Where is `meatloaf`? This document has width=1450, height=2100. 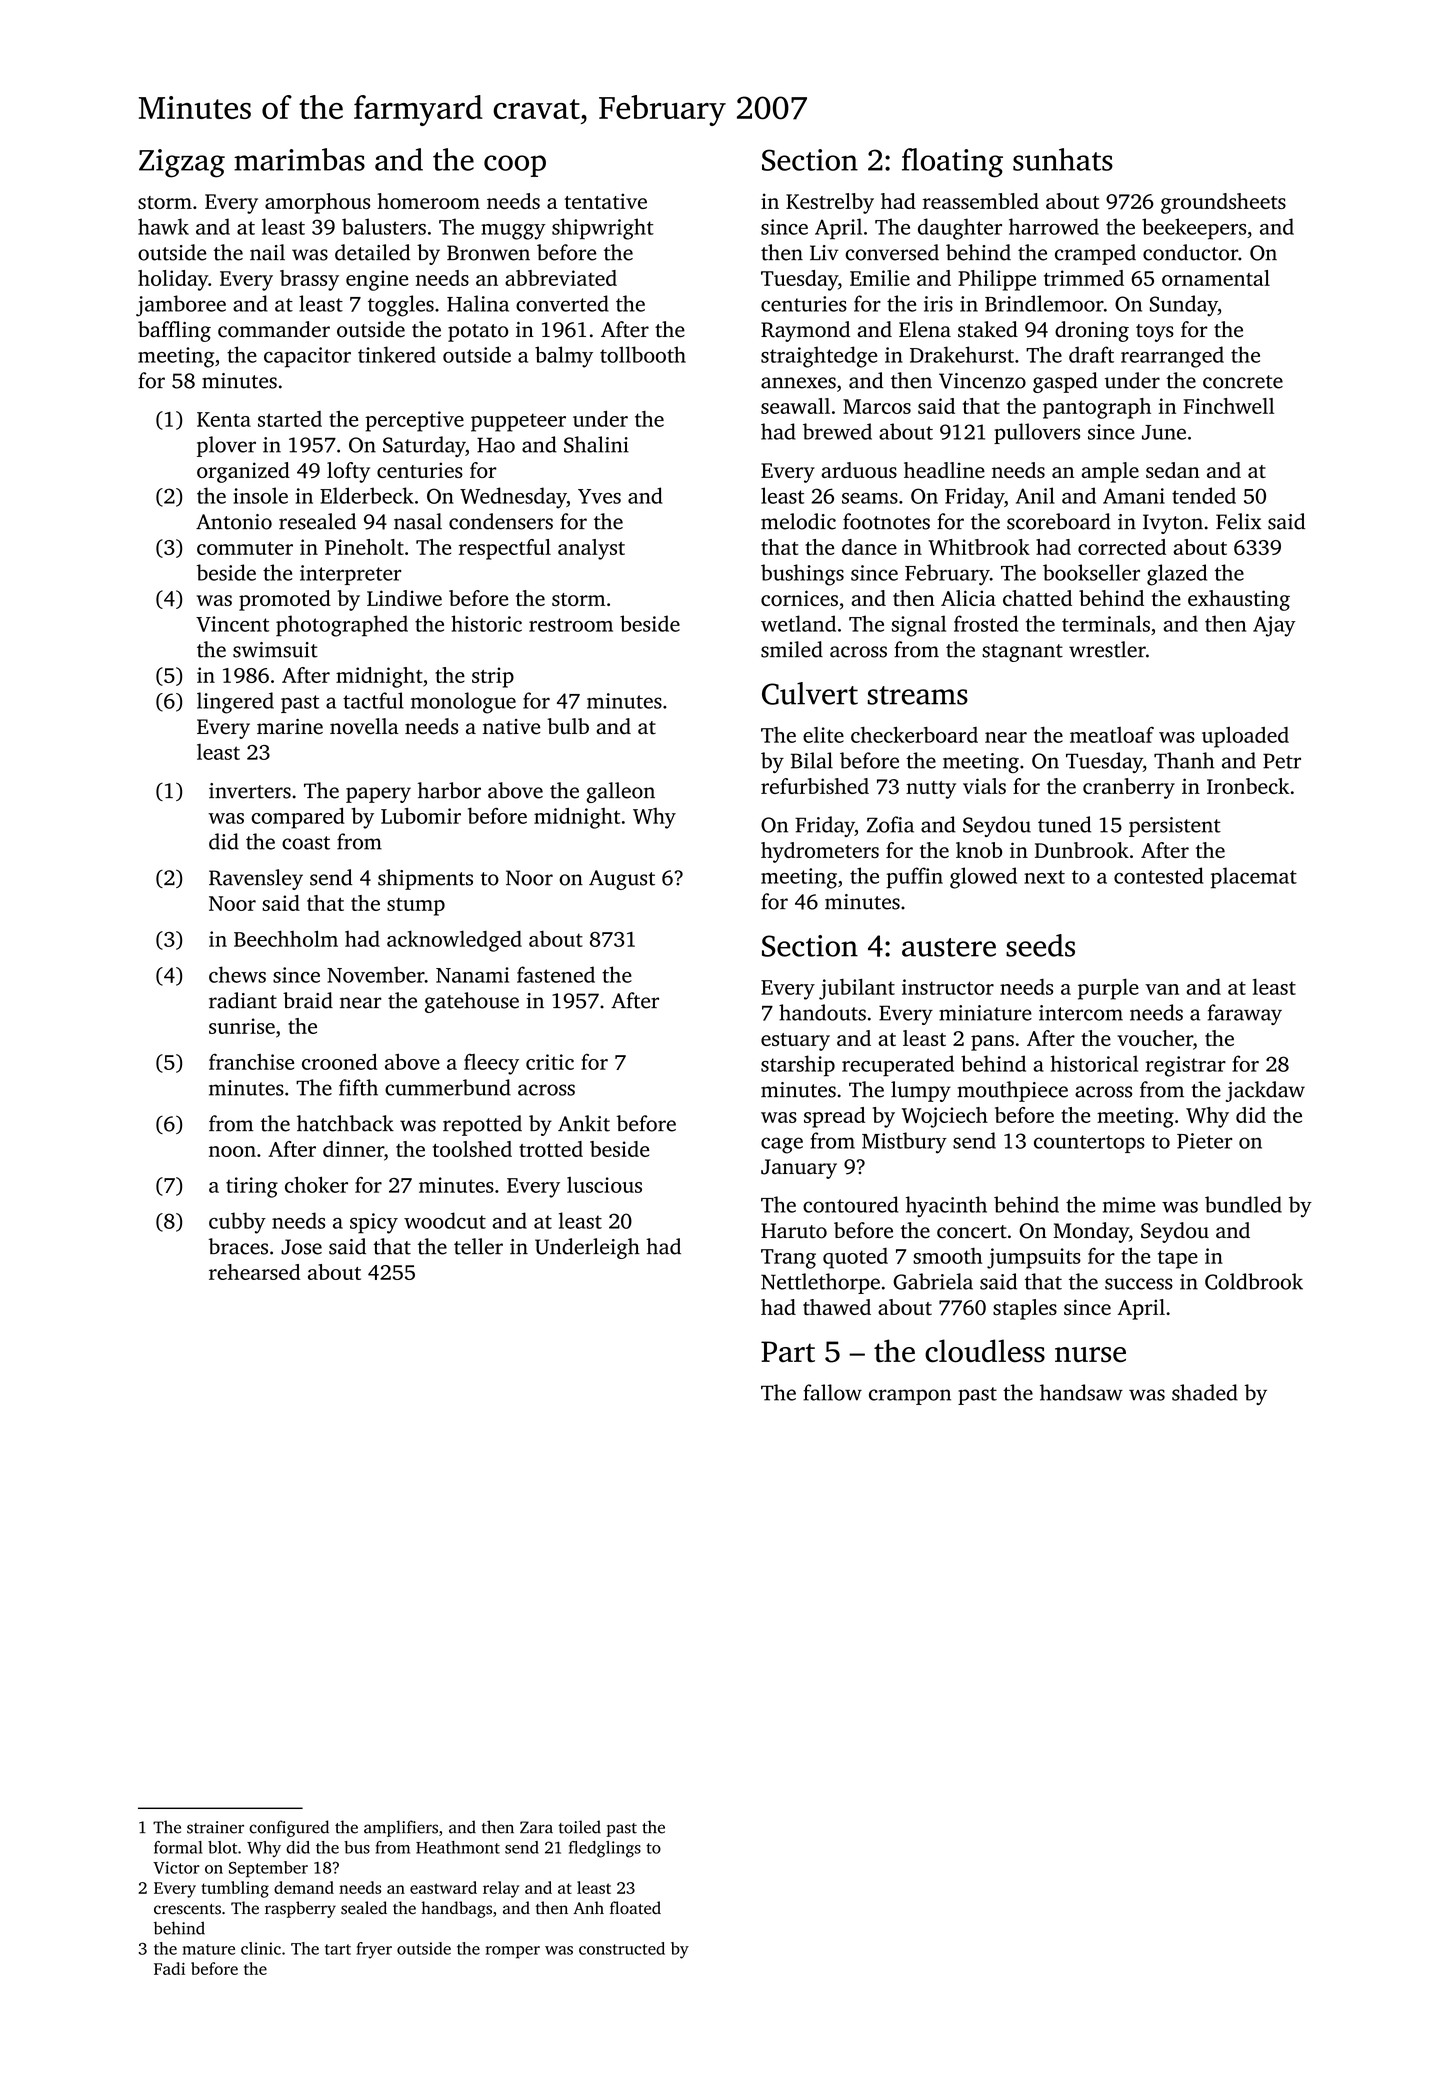 meatloaf is located at coordinates (1112, 735).
